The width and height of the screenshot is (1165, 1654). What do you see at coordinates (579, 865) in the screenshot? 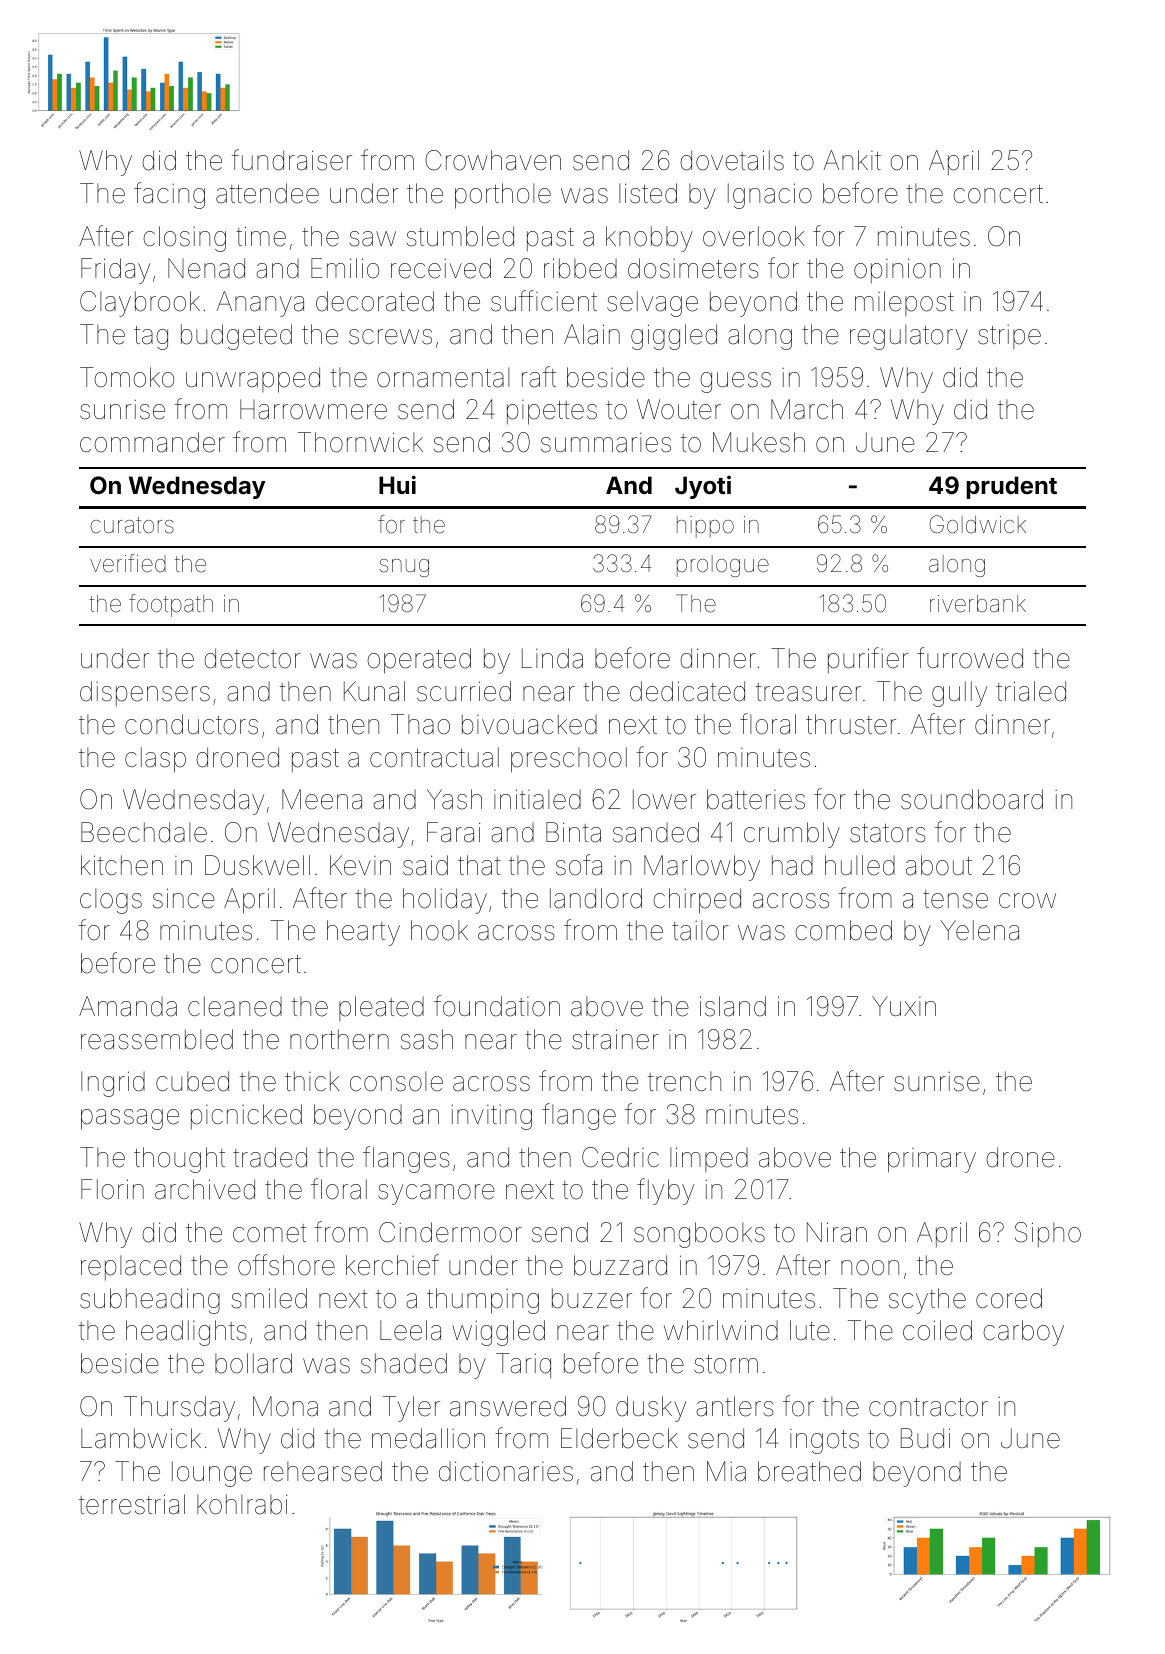
I see `sofa` at bounding box center [579, 865].
